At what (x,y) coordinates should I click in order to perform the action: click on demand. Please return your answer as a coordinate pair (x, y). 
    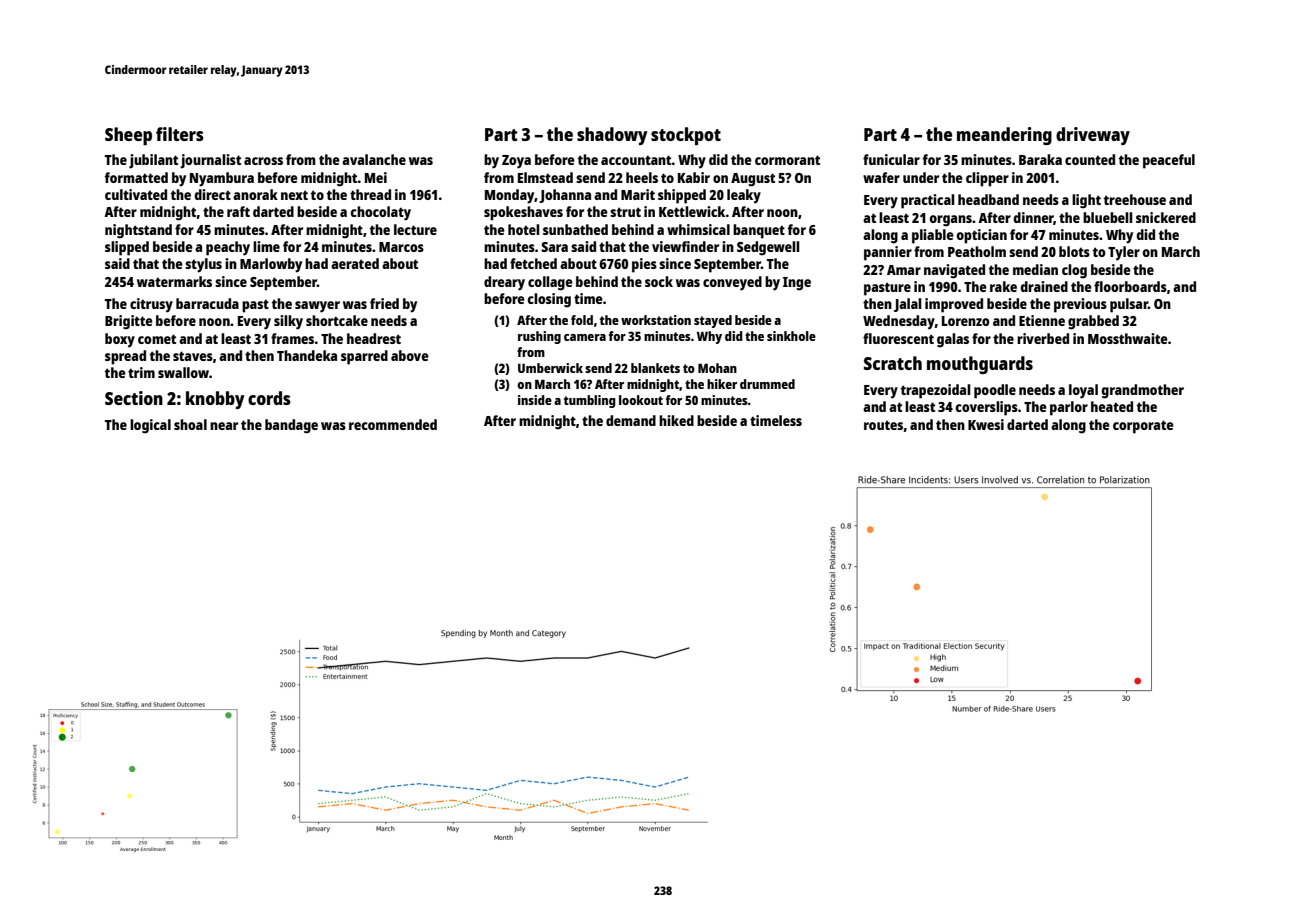
    Looking at the image, I should click on (631, 420).
